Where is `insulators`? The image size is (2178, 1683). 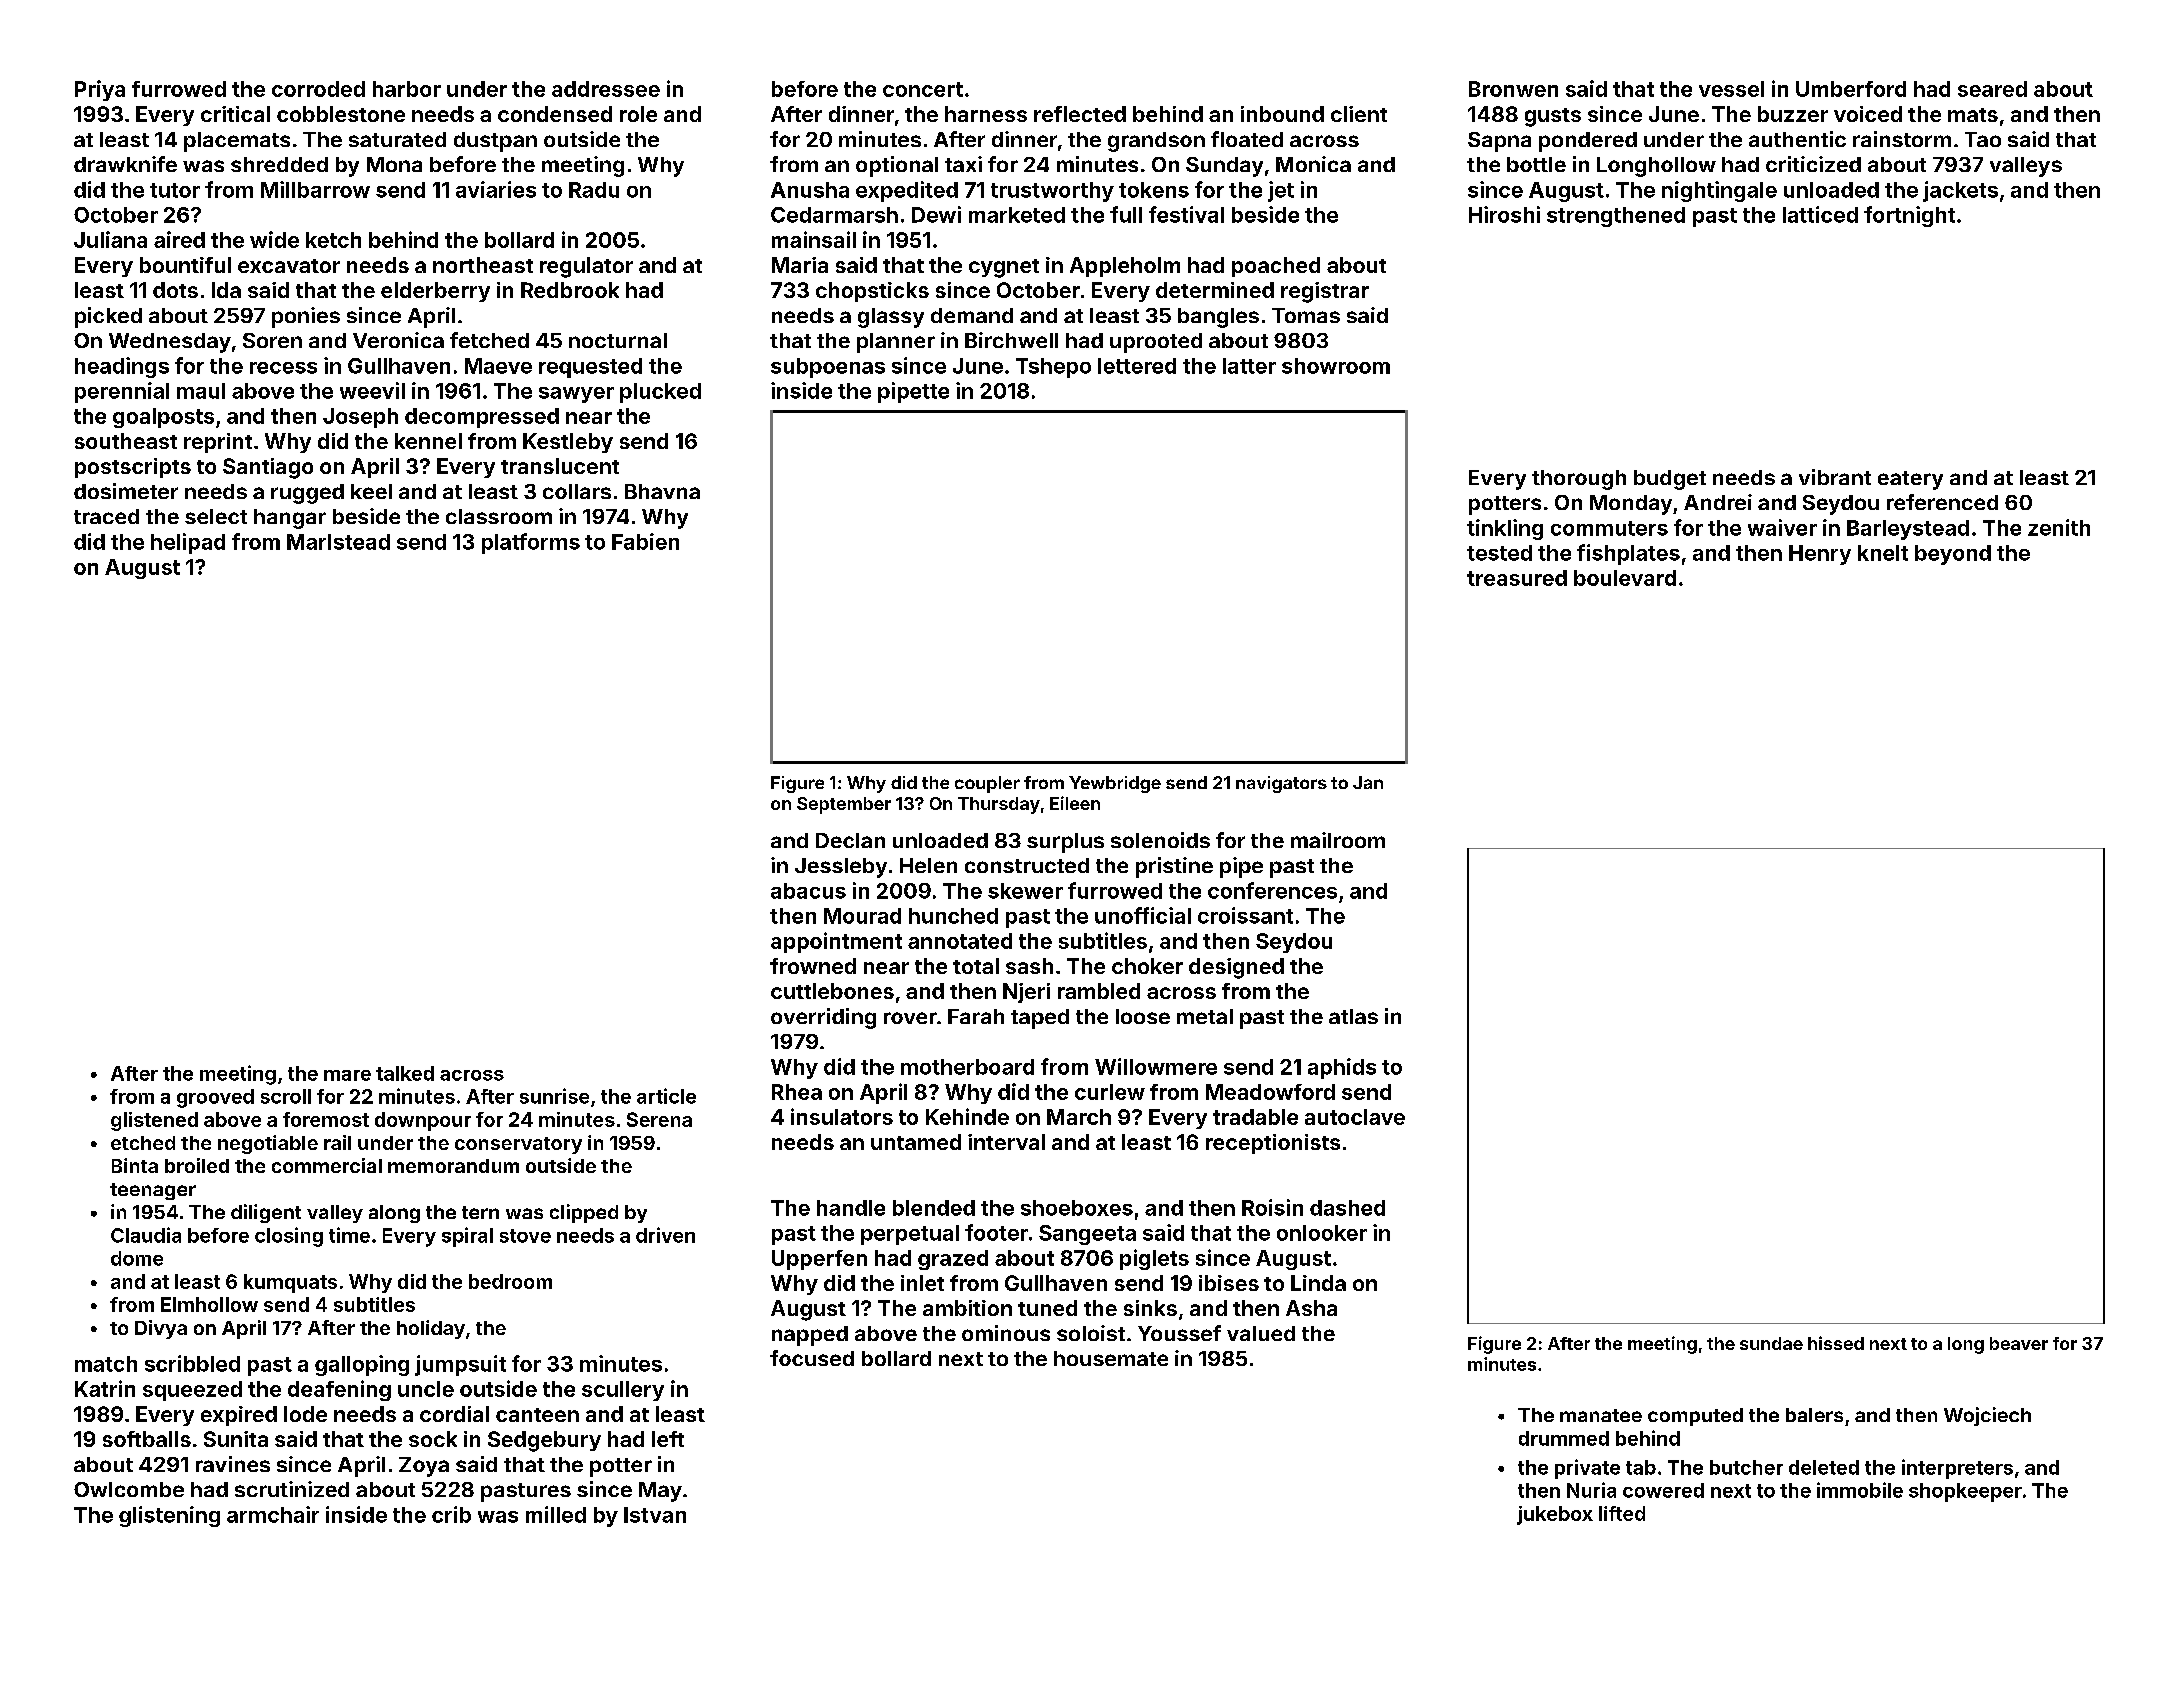 insulators is located at coordinates (842, 1116).
